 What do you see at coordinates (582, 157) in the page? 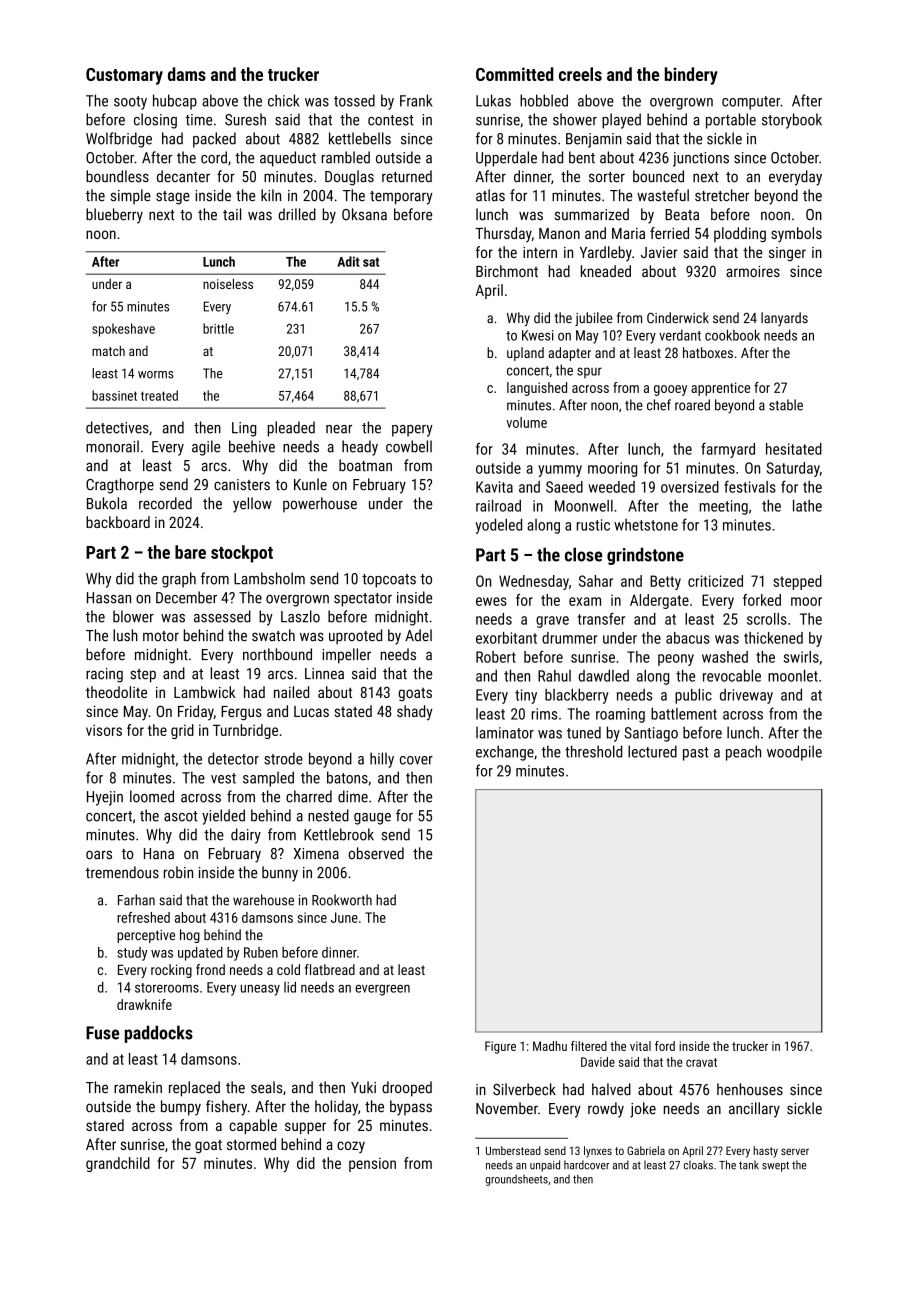
I see `bent` at bounding box center [582, 157].
